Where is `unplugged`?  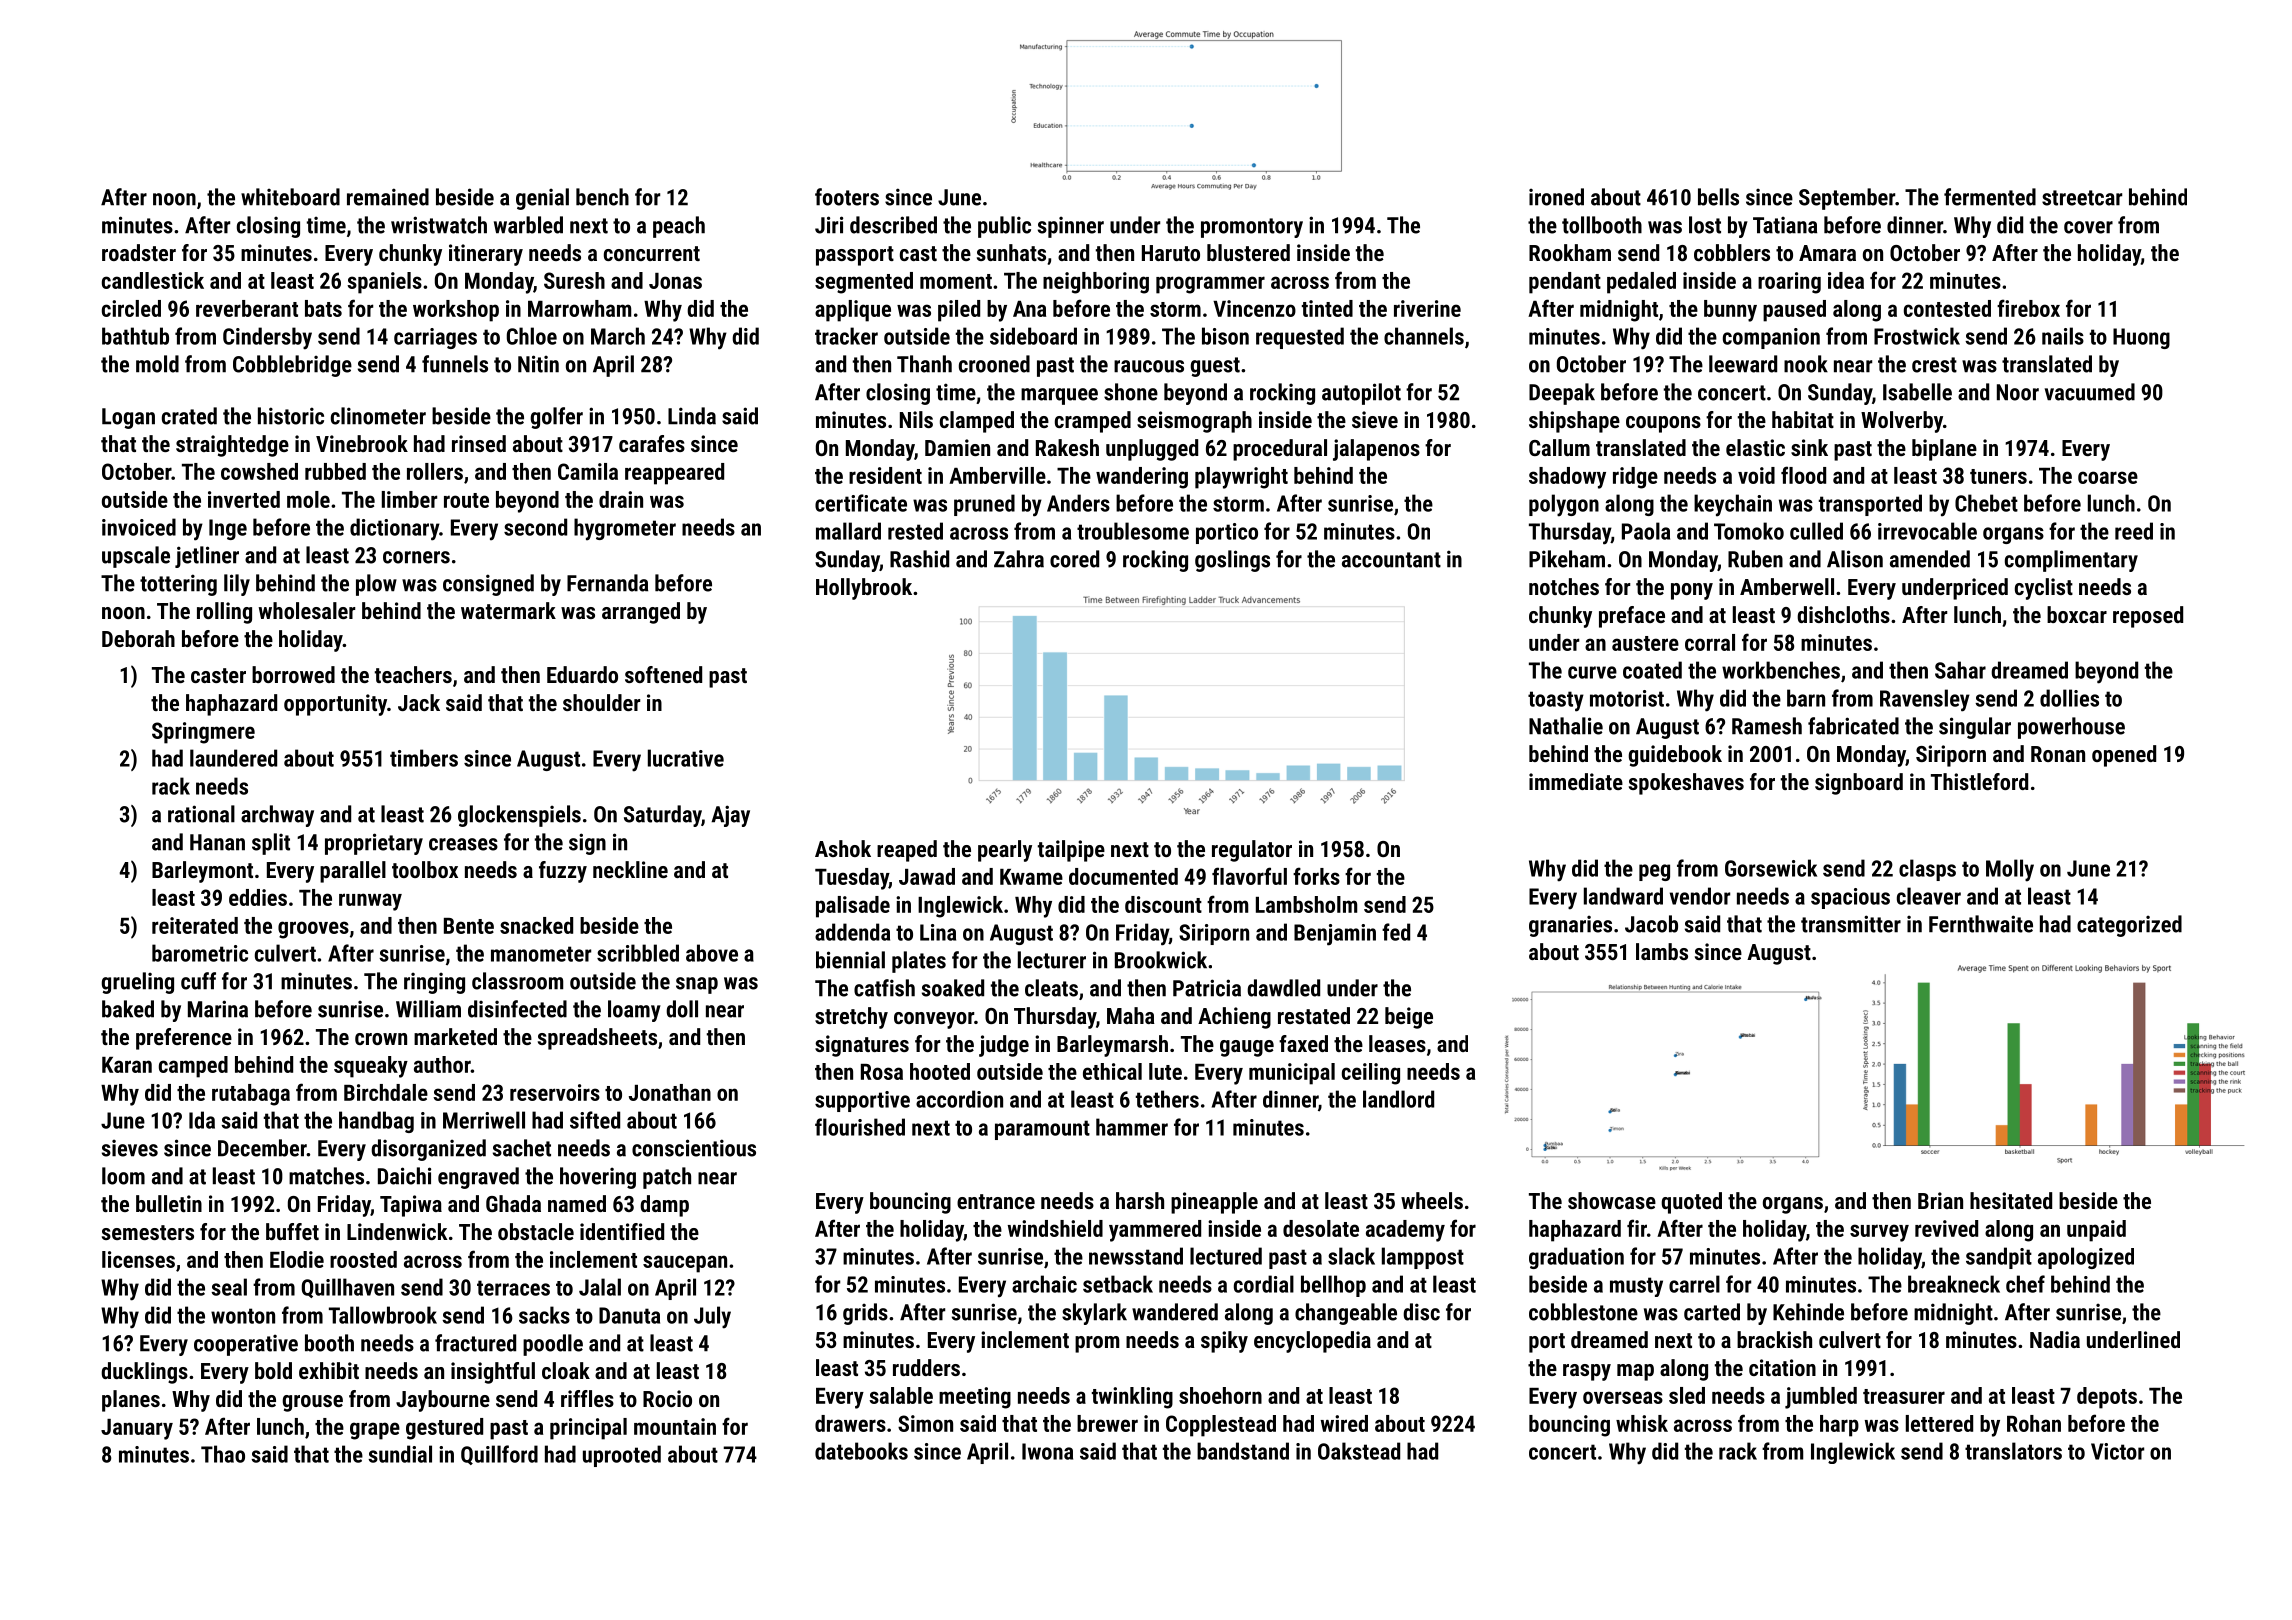
unplugged is located at coordinates (1152, 450).
